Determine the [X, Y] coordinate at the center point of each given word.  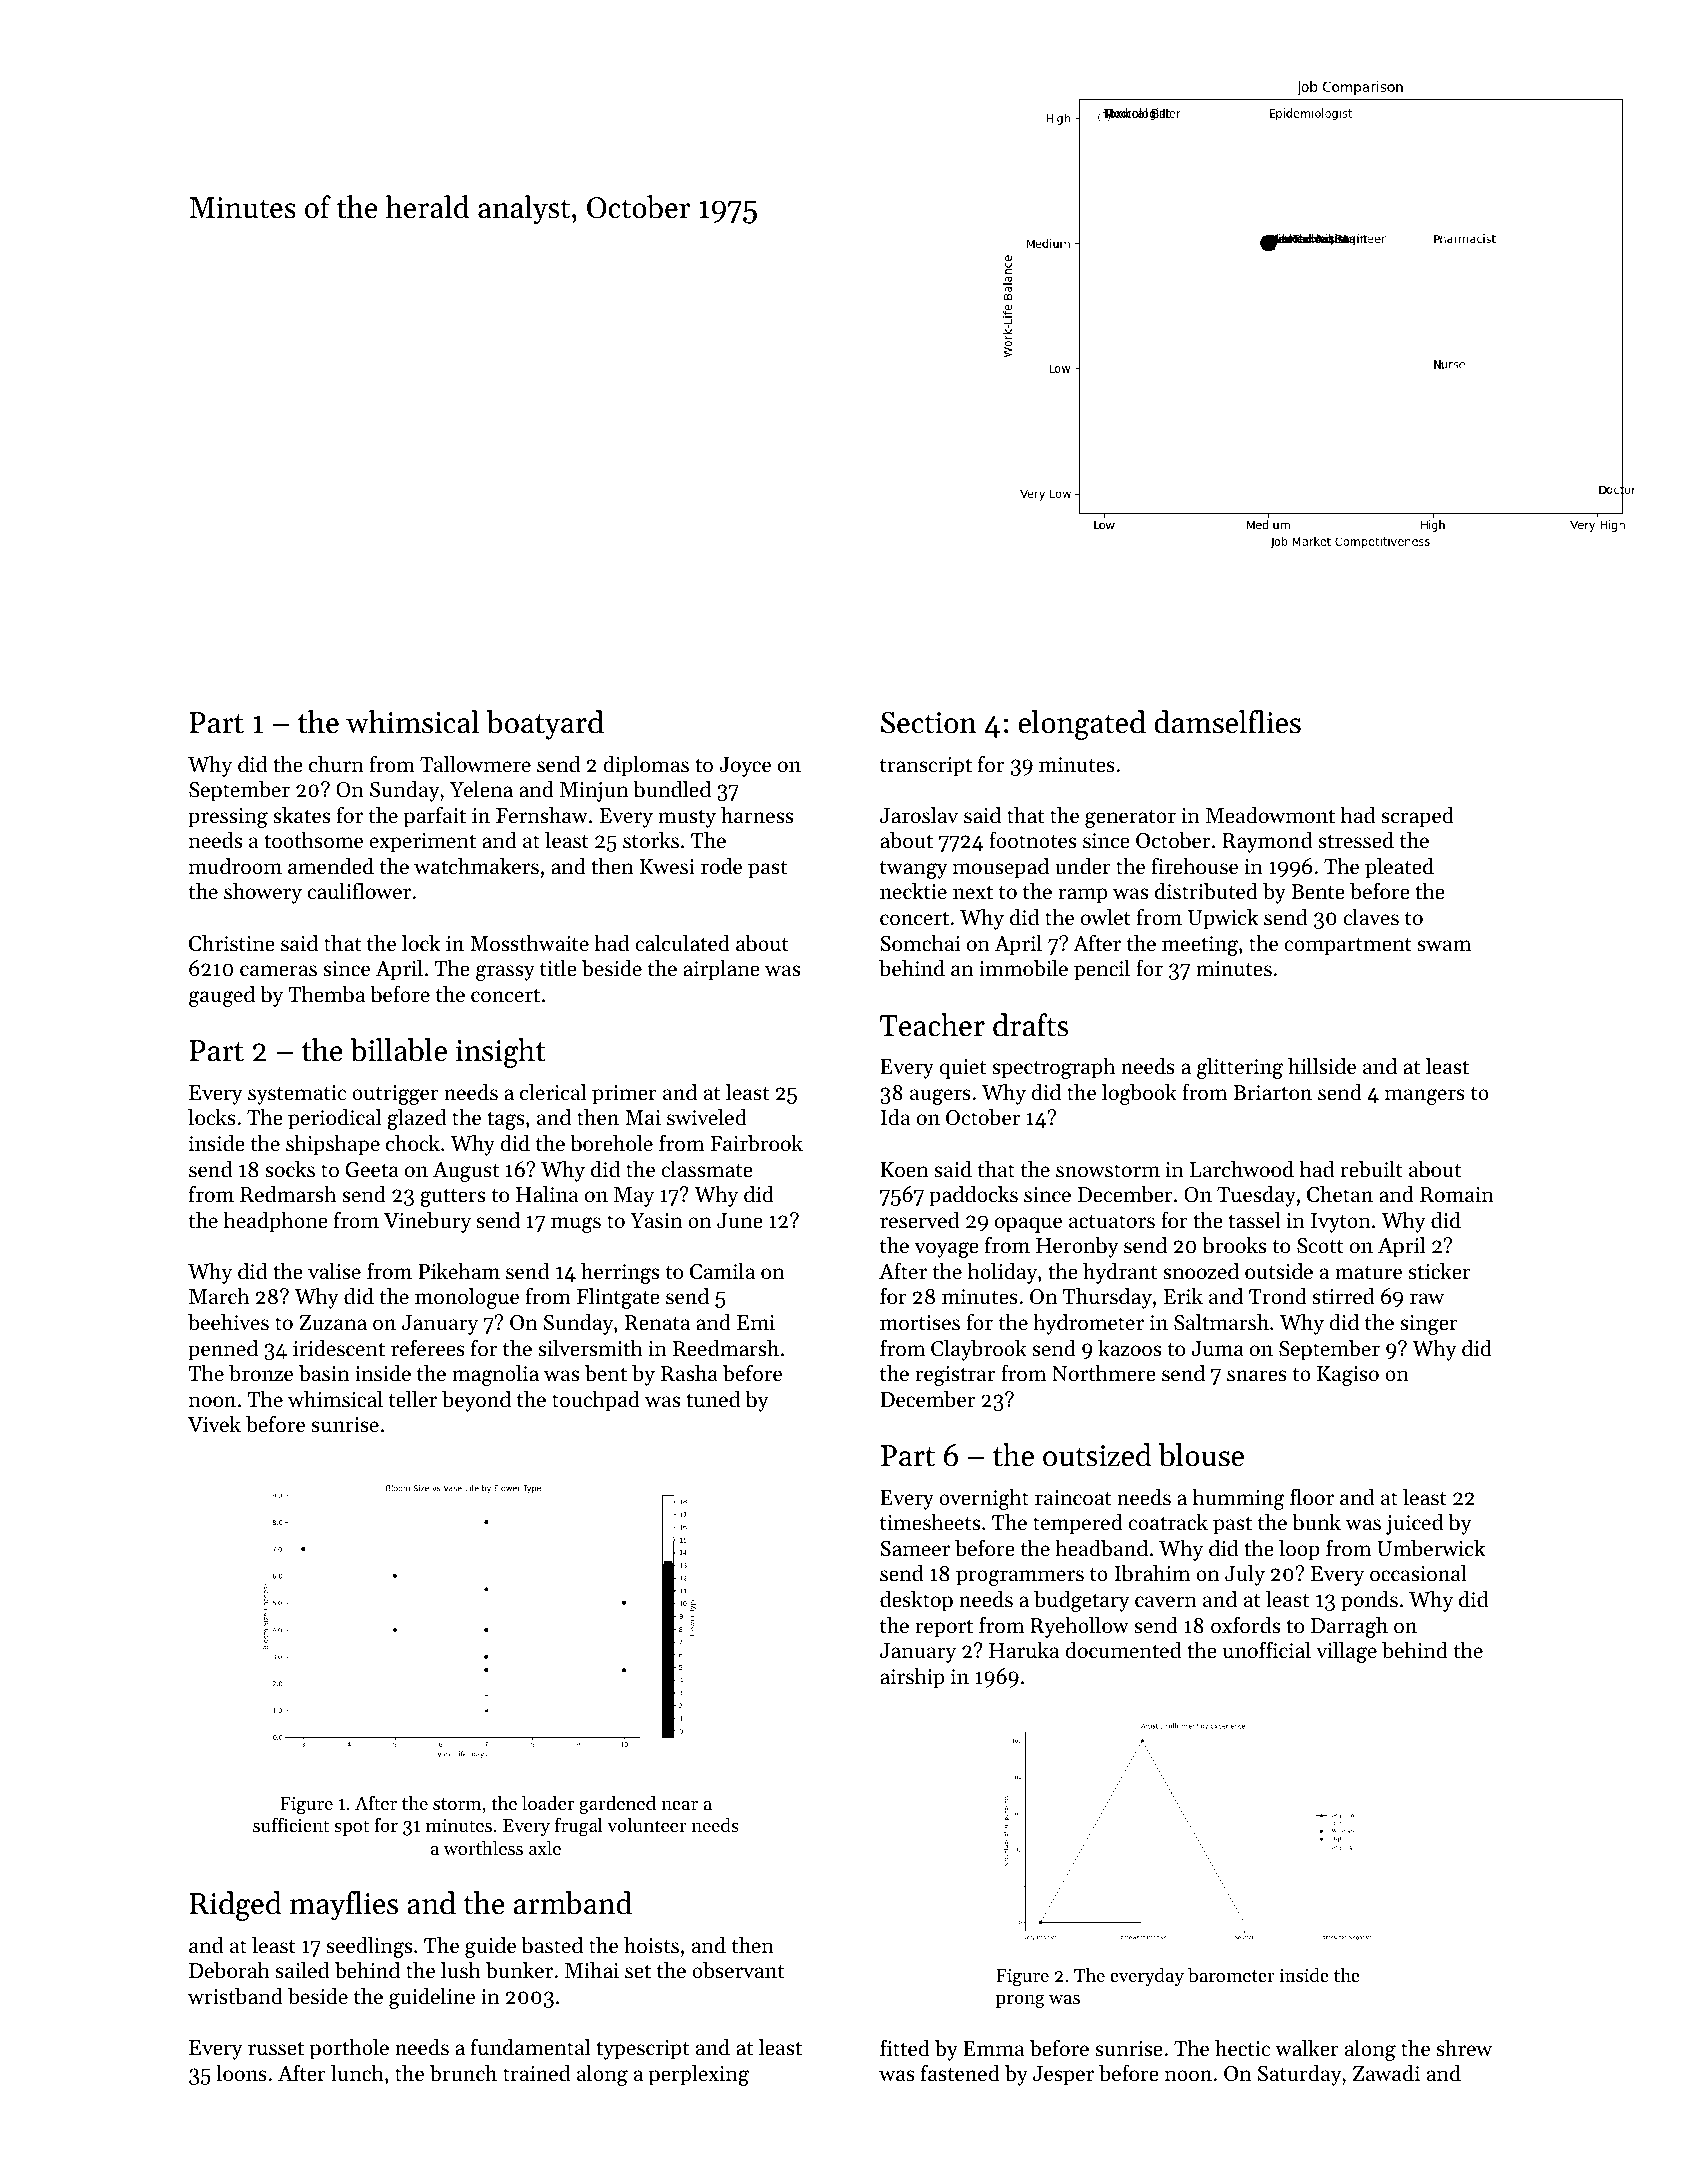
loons [241, 2073]
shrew [1464, 2048]
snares [1257, 1376]
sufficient [291, 1824]
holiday [1002, 1273]
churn [336, 764]
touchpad [596, 1401]
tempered [1078, 1524]
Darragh [1349, 1627]
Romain [1457, 1195]
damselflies [1227, 722]
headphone [276, 1222]
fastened [960, 2073]
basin [324, 1373]
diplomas [646, 766]
